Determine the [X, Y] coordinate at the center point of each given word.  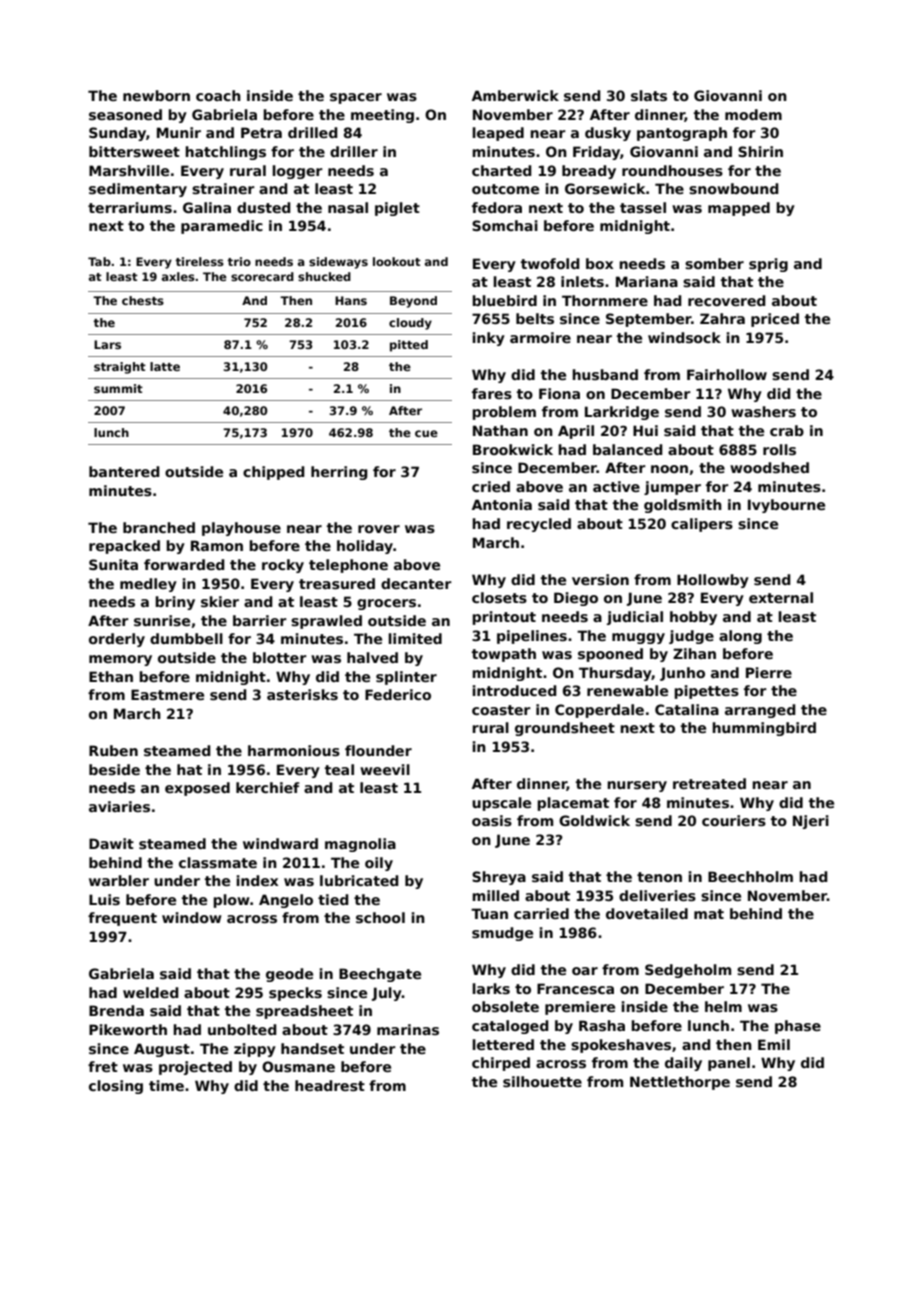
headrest [330, 1085]
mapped [739, 209]
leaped [498, 134]
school [380, 917]
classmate [218, 862]
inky [488, 339]
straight [120, 368]
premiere [580, 1008]
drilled [313, 132]
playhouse [241, 529]
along [740, 637]
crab [787, 430]
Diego [576, 599]
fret [103, 1066]
